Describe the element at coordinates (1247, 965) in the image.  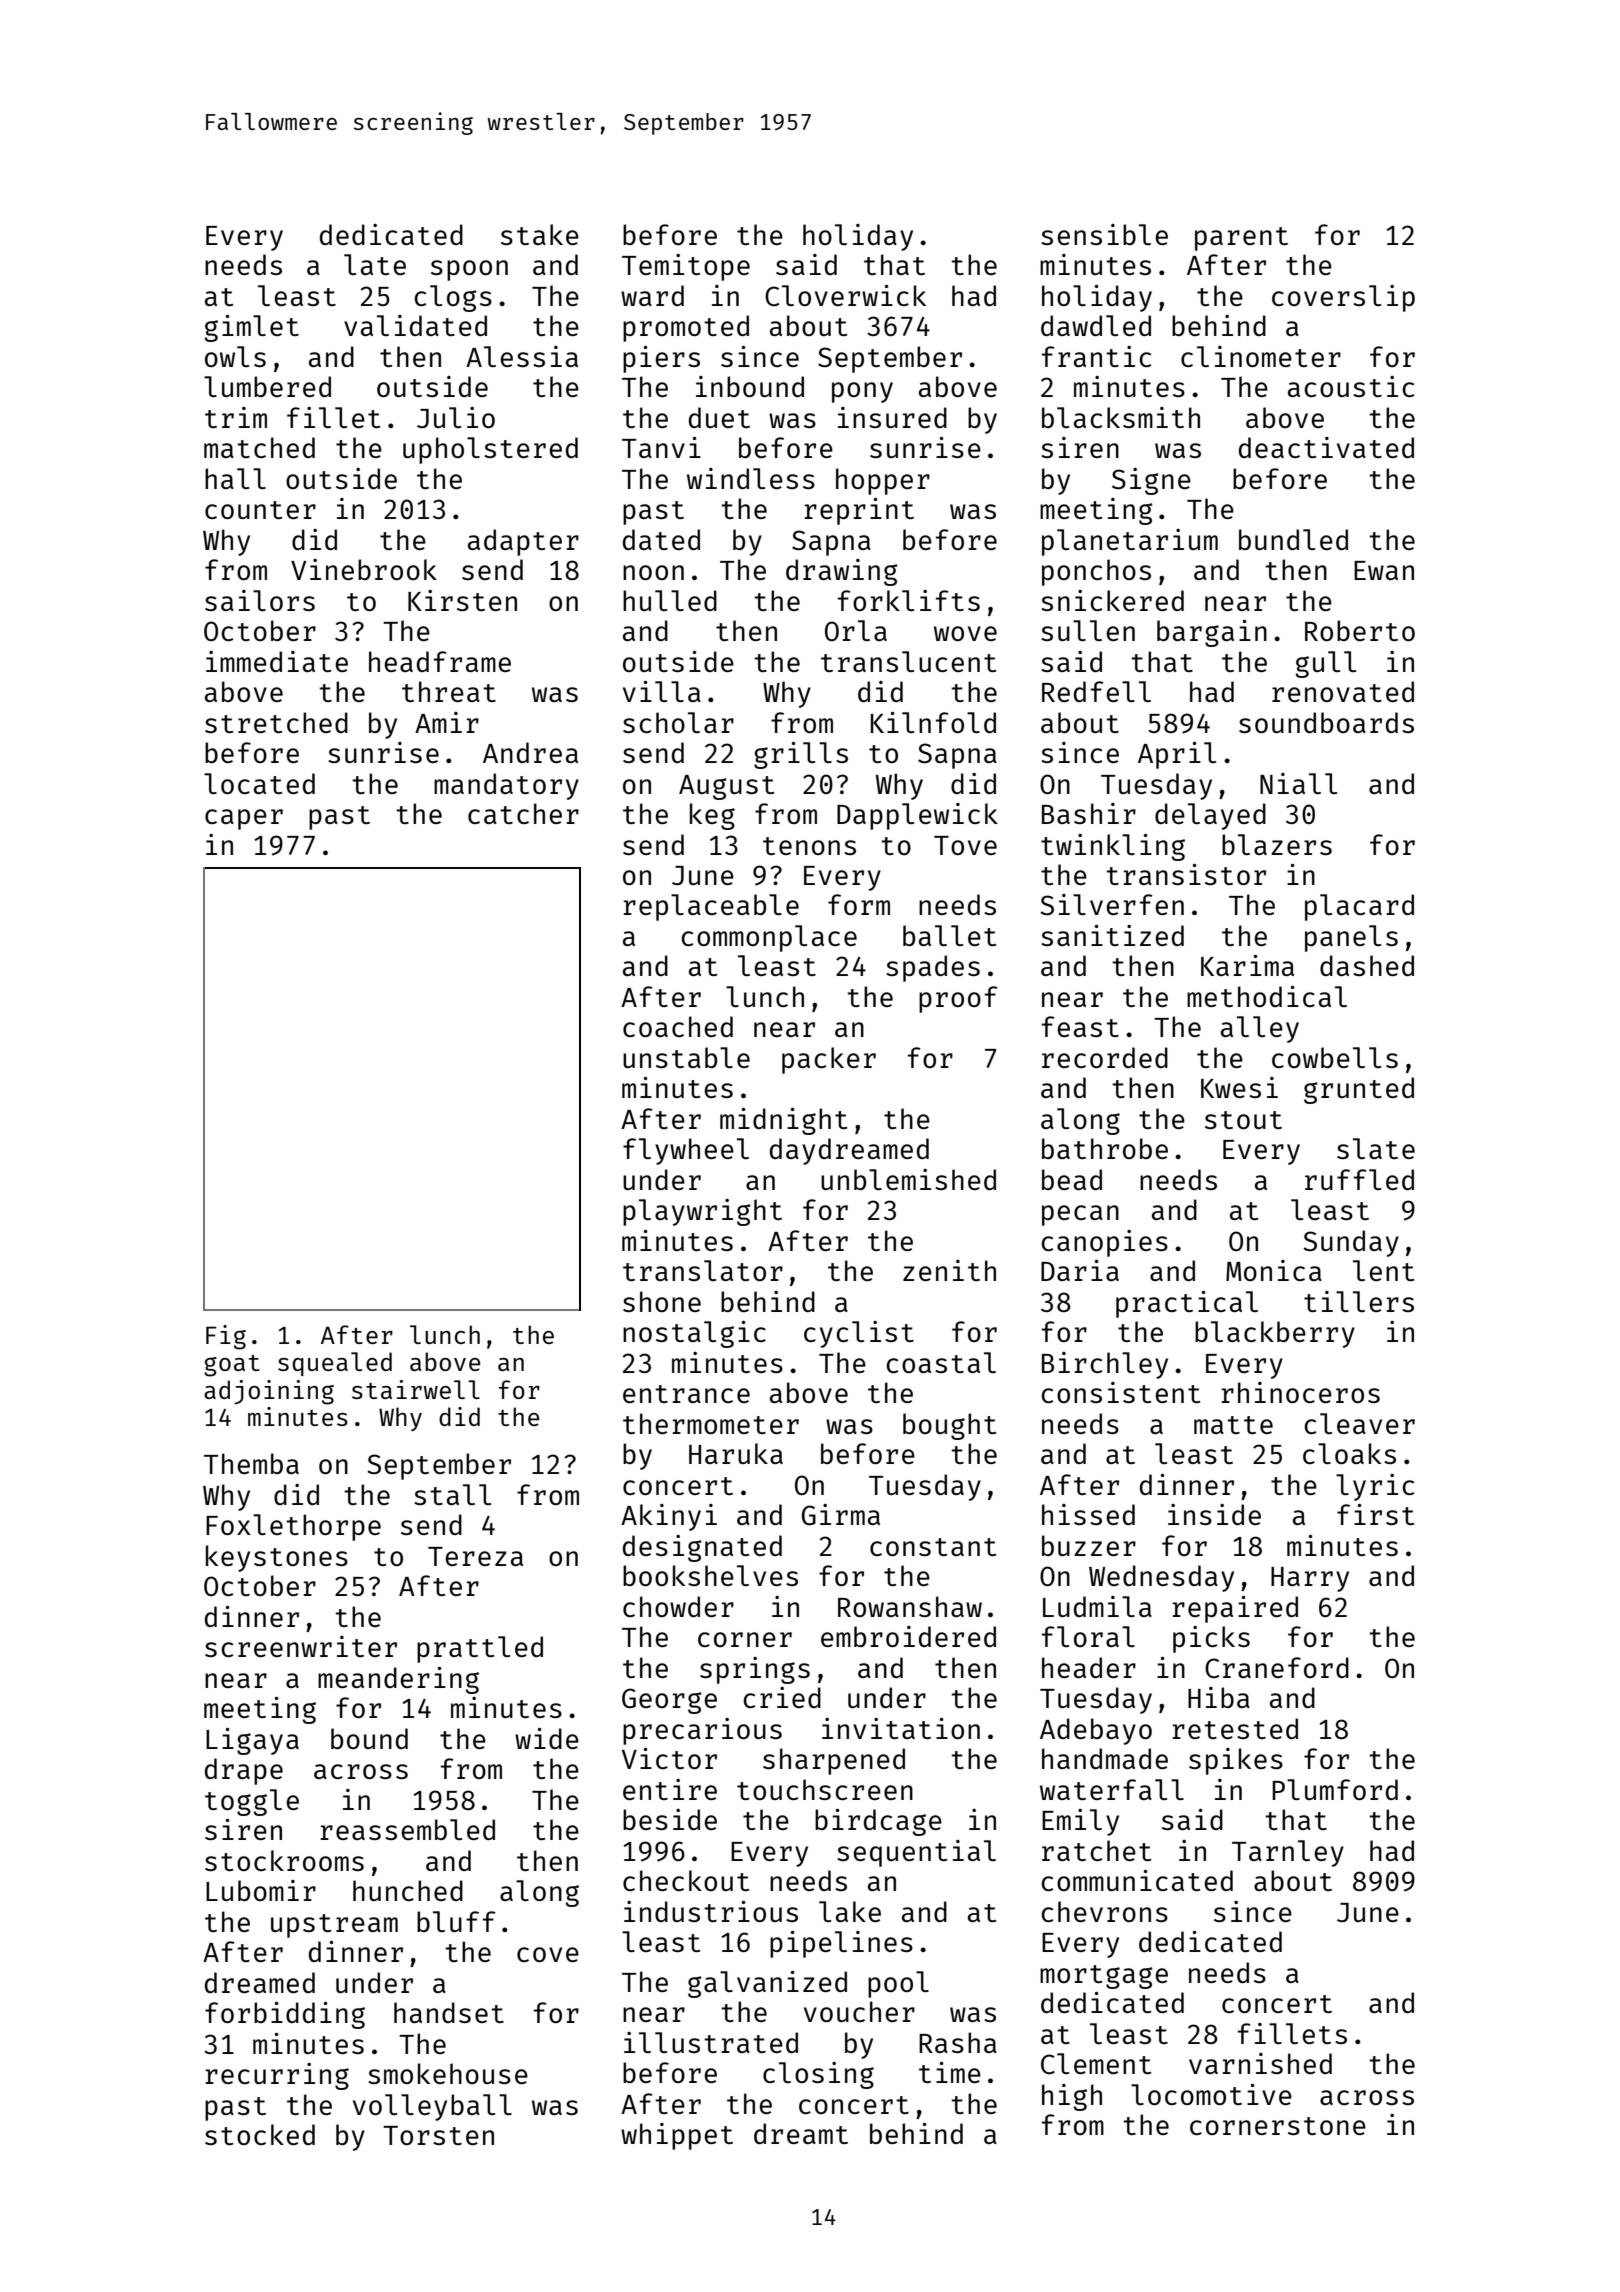
I see `Karima` at that location.
